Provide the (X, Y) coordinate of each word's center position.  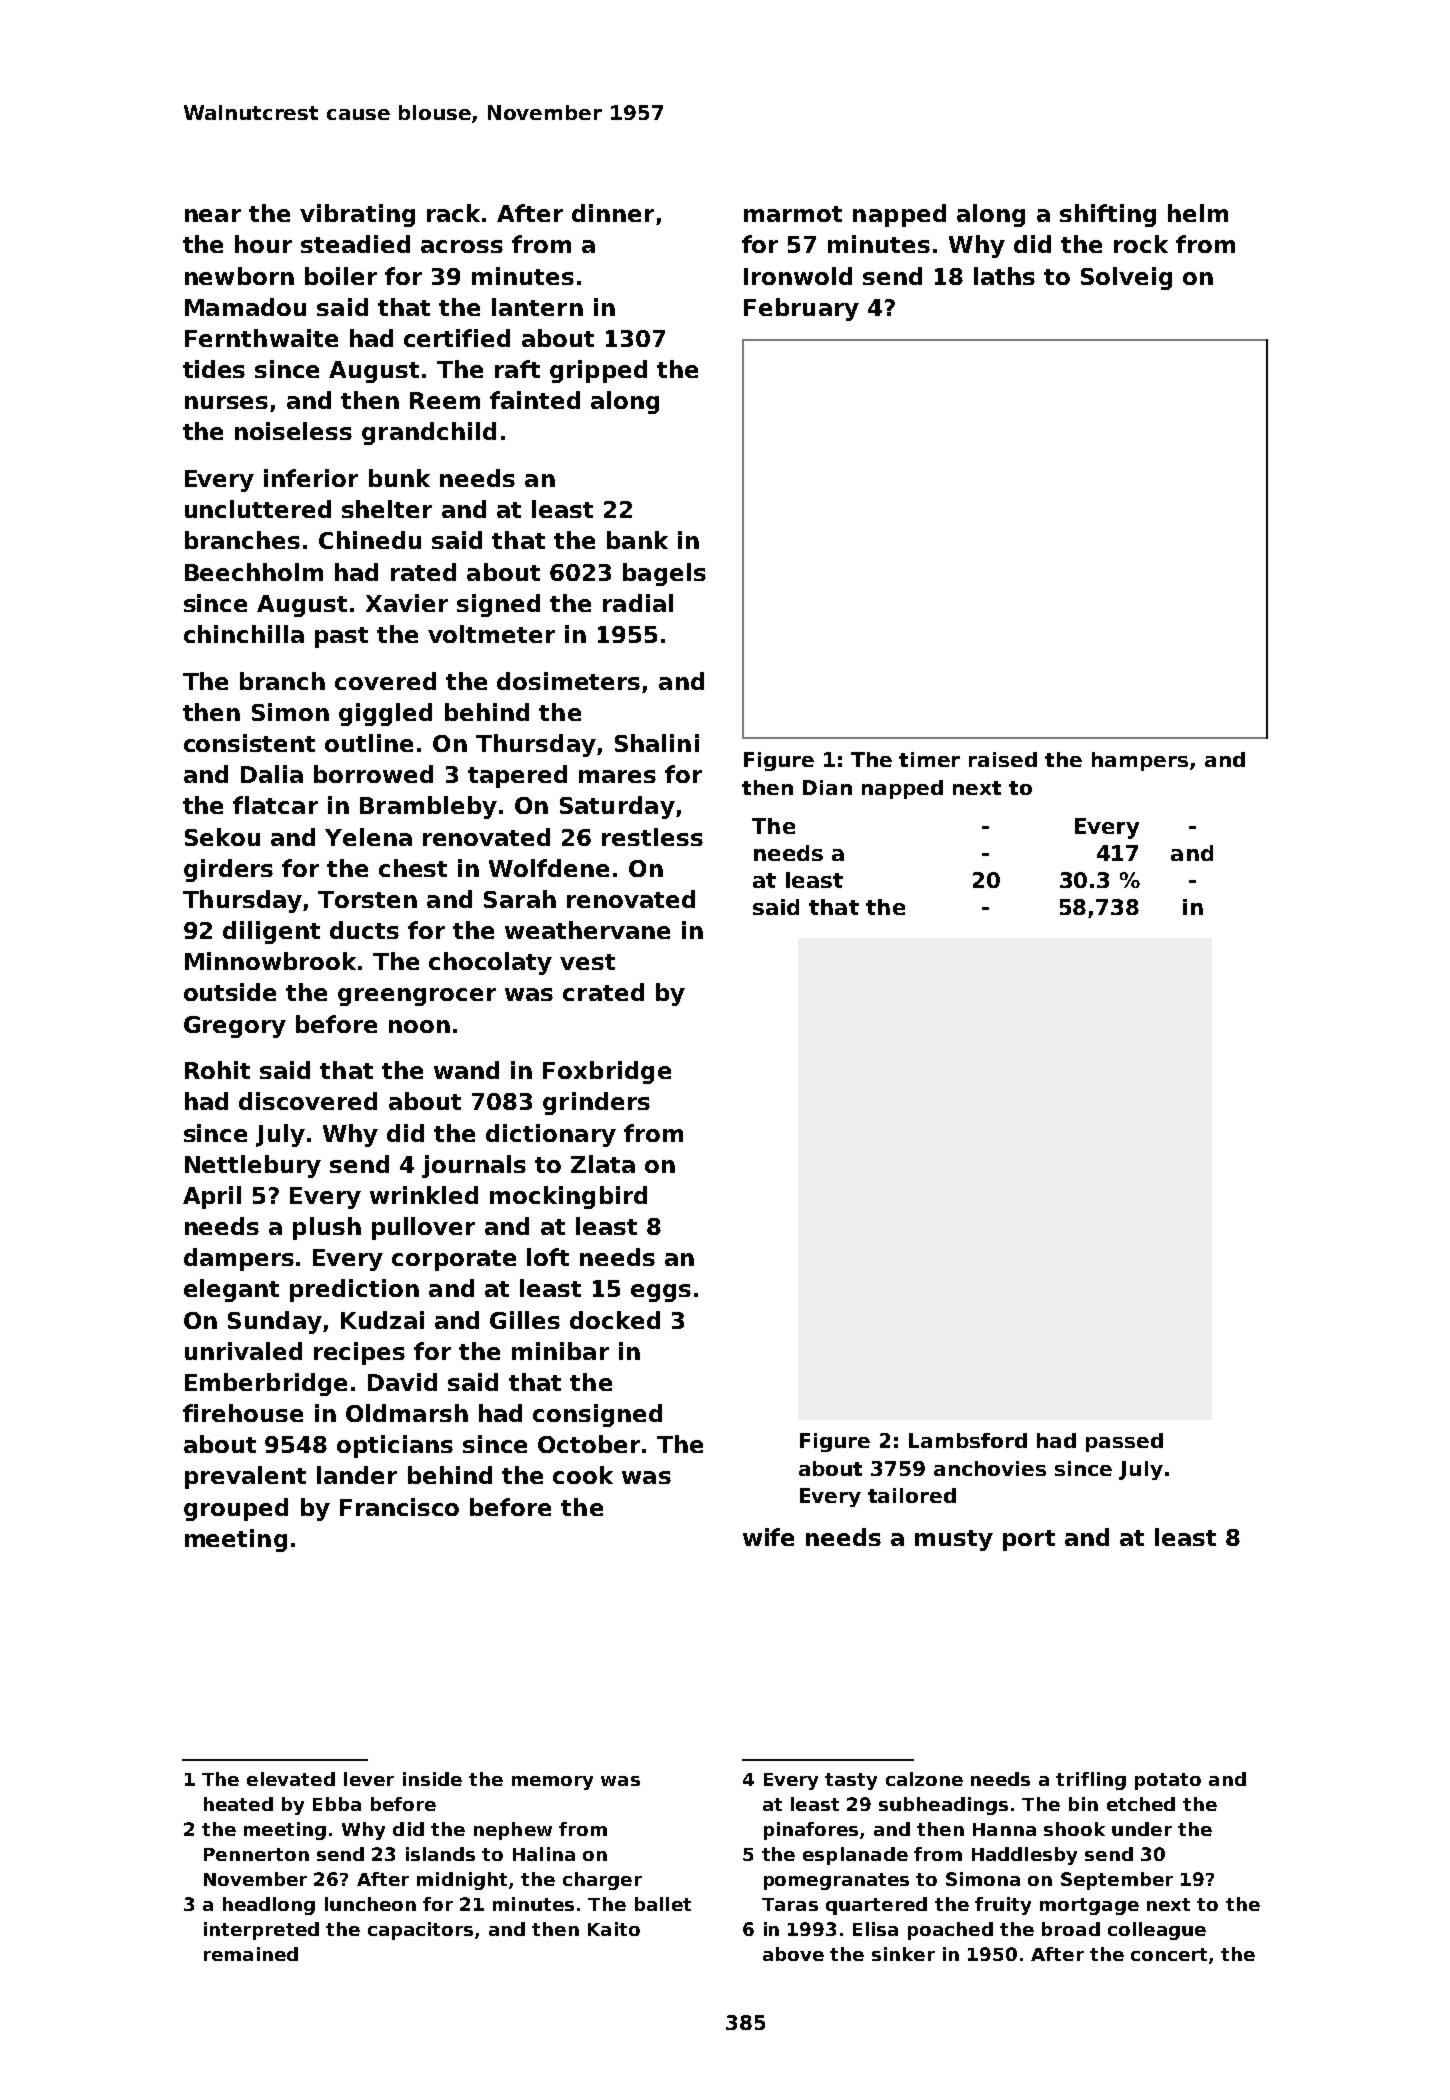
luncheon (370, 1904)
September (1117, 1881)
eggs (661, 1293)
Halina (544, 1854)
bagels (664, 574)
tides (214, 369)
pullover (423, 1228)
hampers (1140, 761)
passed (1124, 1442)
